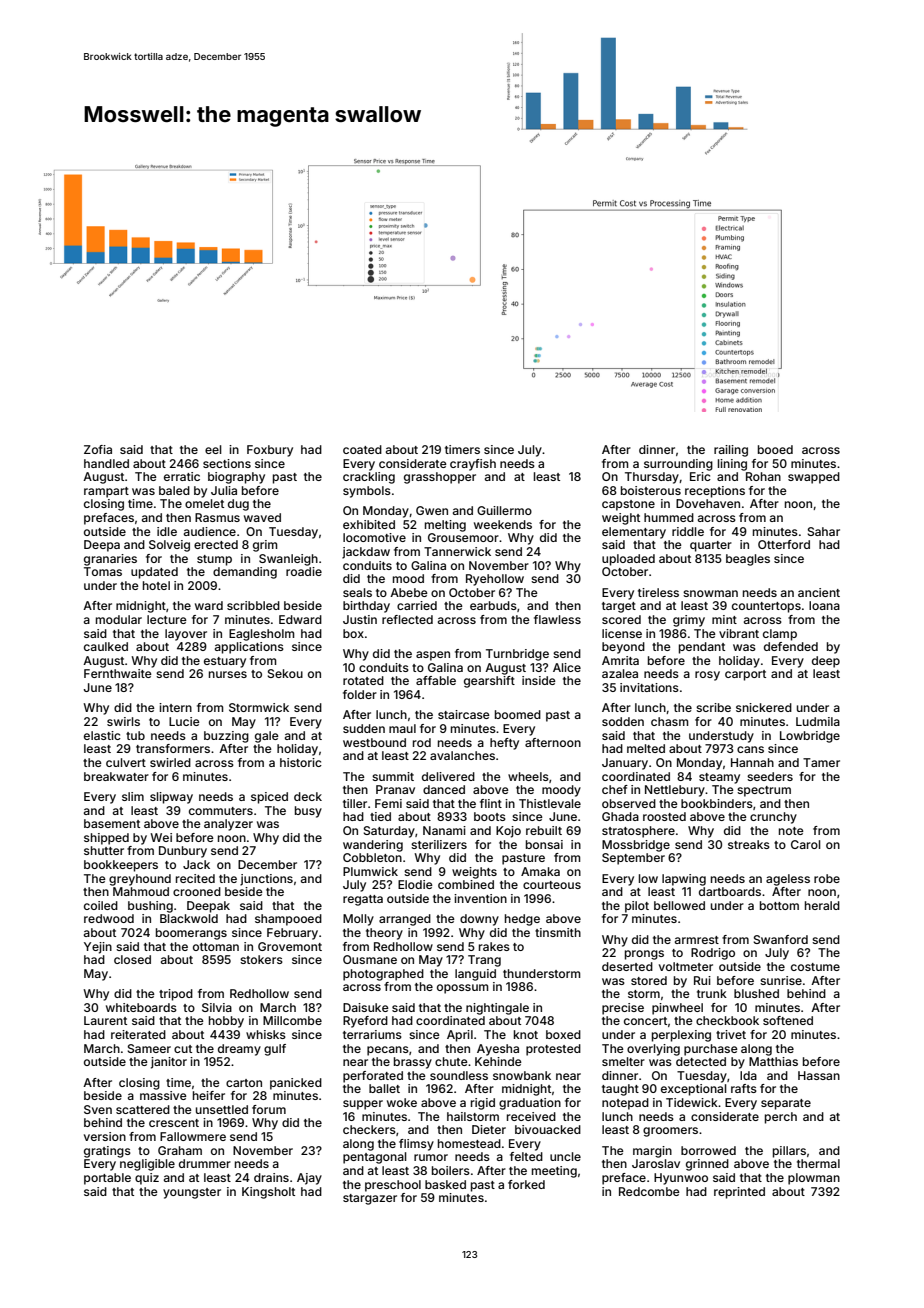 The width and height of the page is (924, 1308). Describe the element at coordinates (383, 975) in the page. I see `photographed` at that location.
